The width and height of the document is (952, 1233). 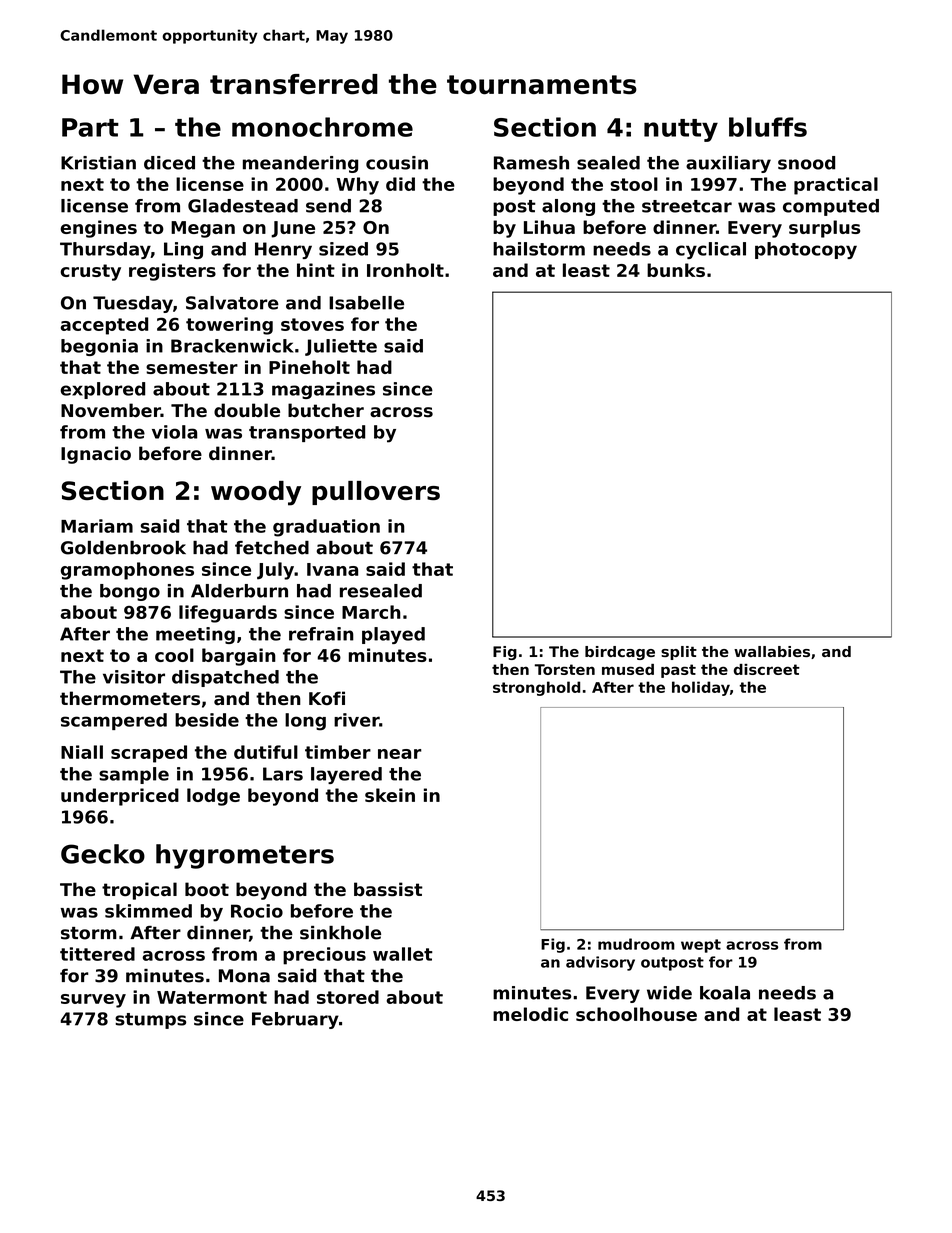 What do you see at coordinates (326, 528) in the document?
I see `graduation` at bounding box center [326, 528].
